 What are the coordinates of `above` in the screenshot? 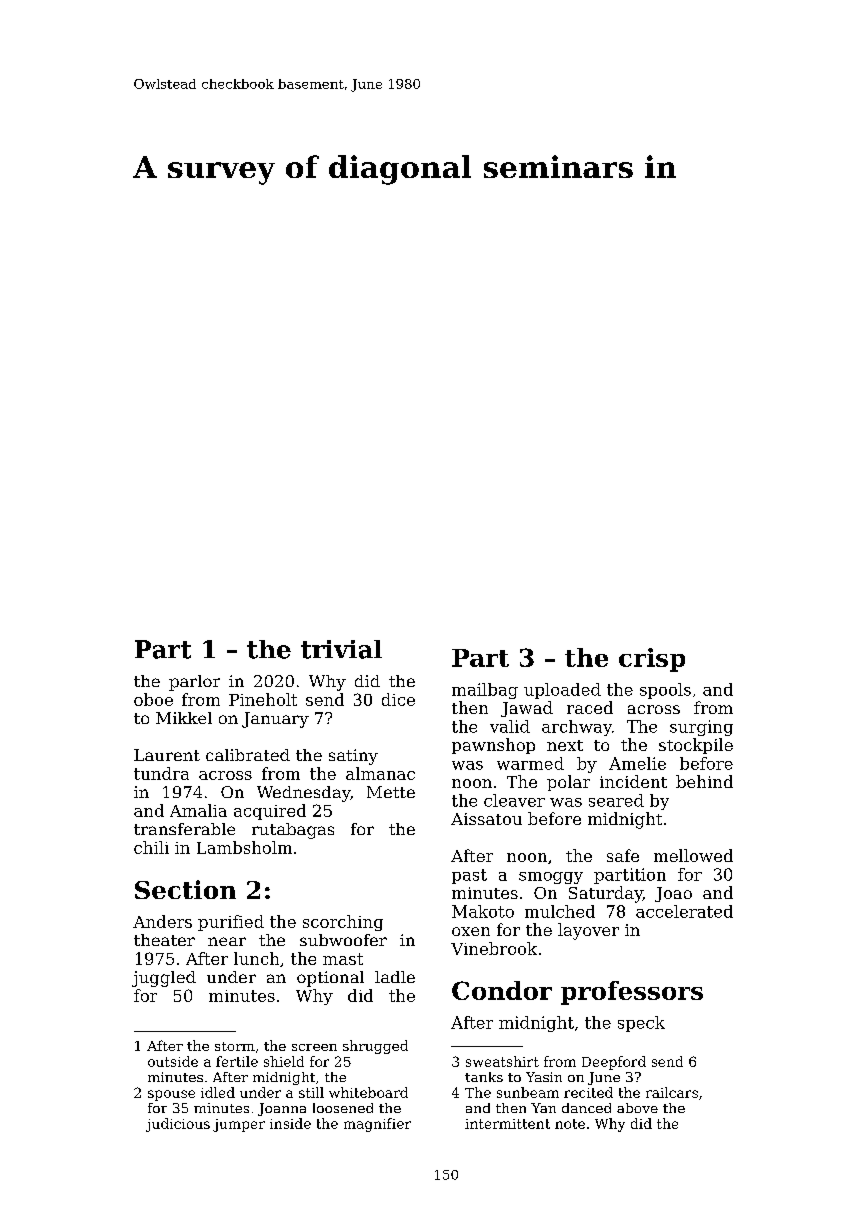 It's located at (637, 1108).
